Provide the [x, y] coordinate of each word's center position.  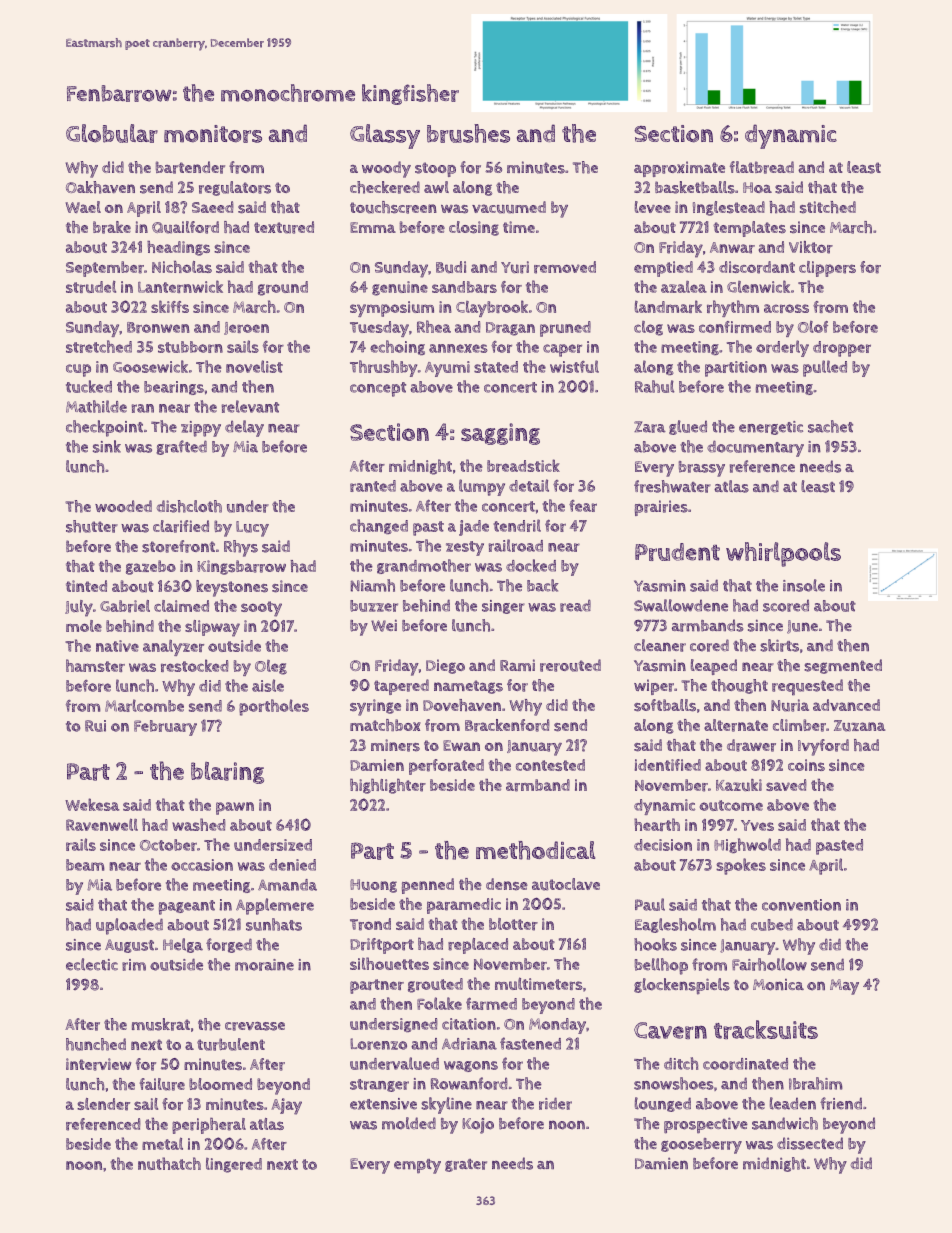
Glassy [385, 136]
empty [417, 1166]
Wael [83, 207]
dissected [810, 1143]
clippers [827, 269]
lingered [234, 1165]
